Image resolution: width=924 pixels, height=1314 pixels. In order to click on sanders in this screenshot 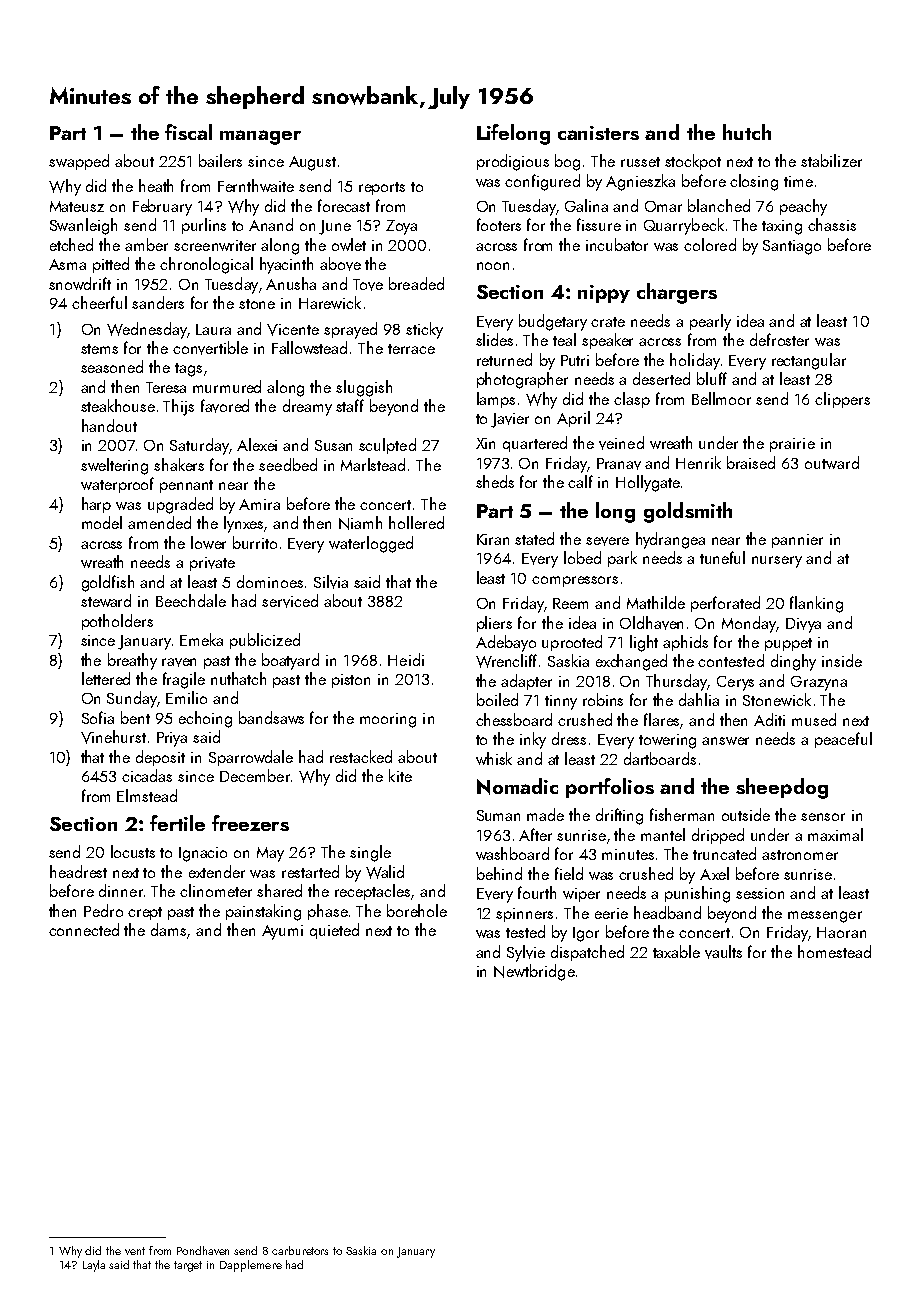, I will do `click(158, 302)`.
